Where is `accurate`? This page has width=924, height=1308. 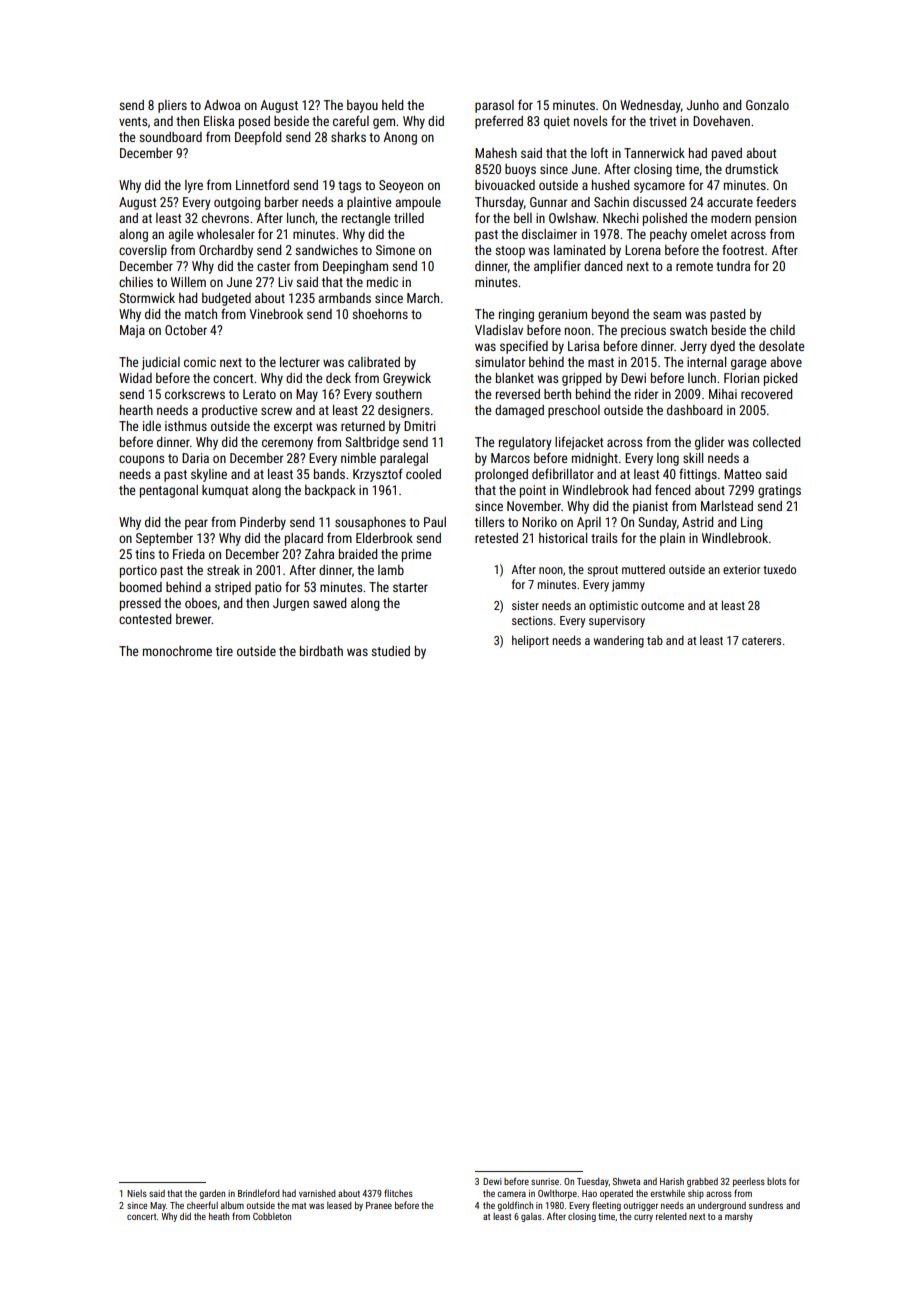
accurate is located at coordinates (730, 202).
